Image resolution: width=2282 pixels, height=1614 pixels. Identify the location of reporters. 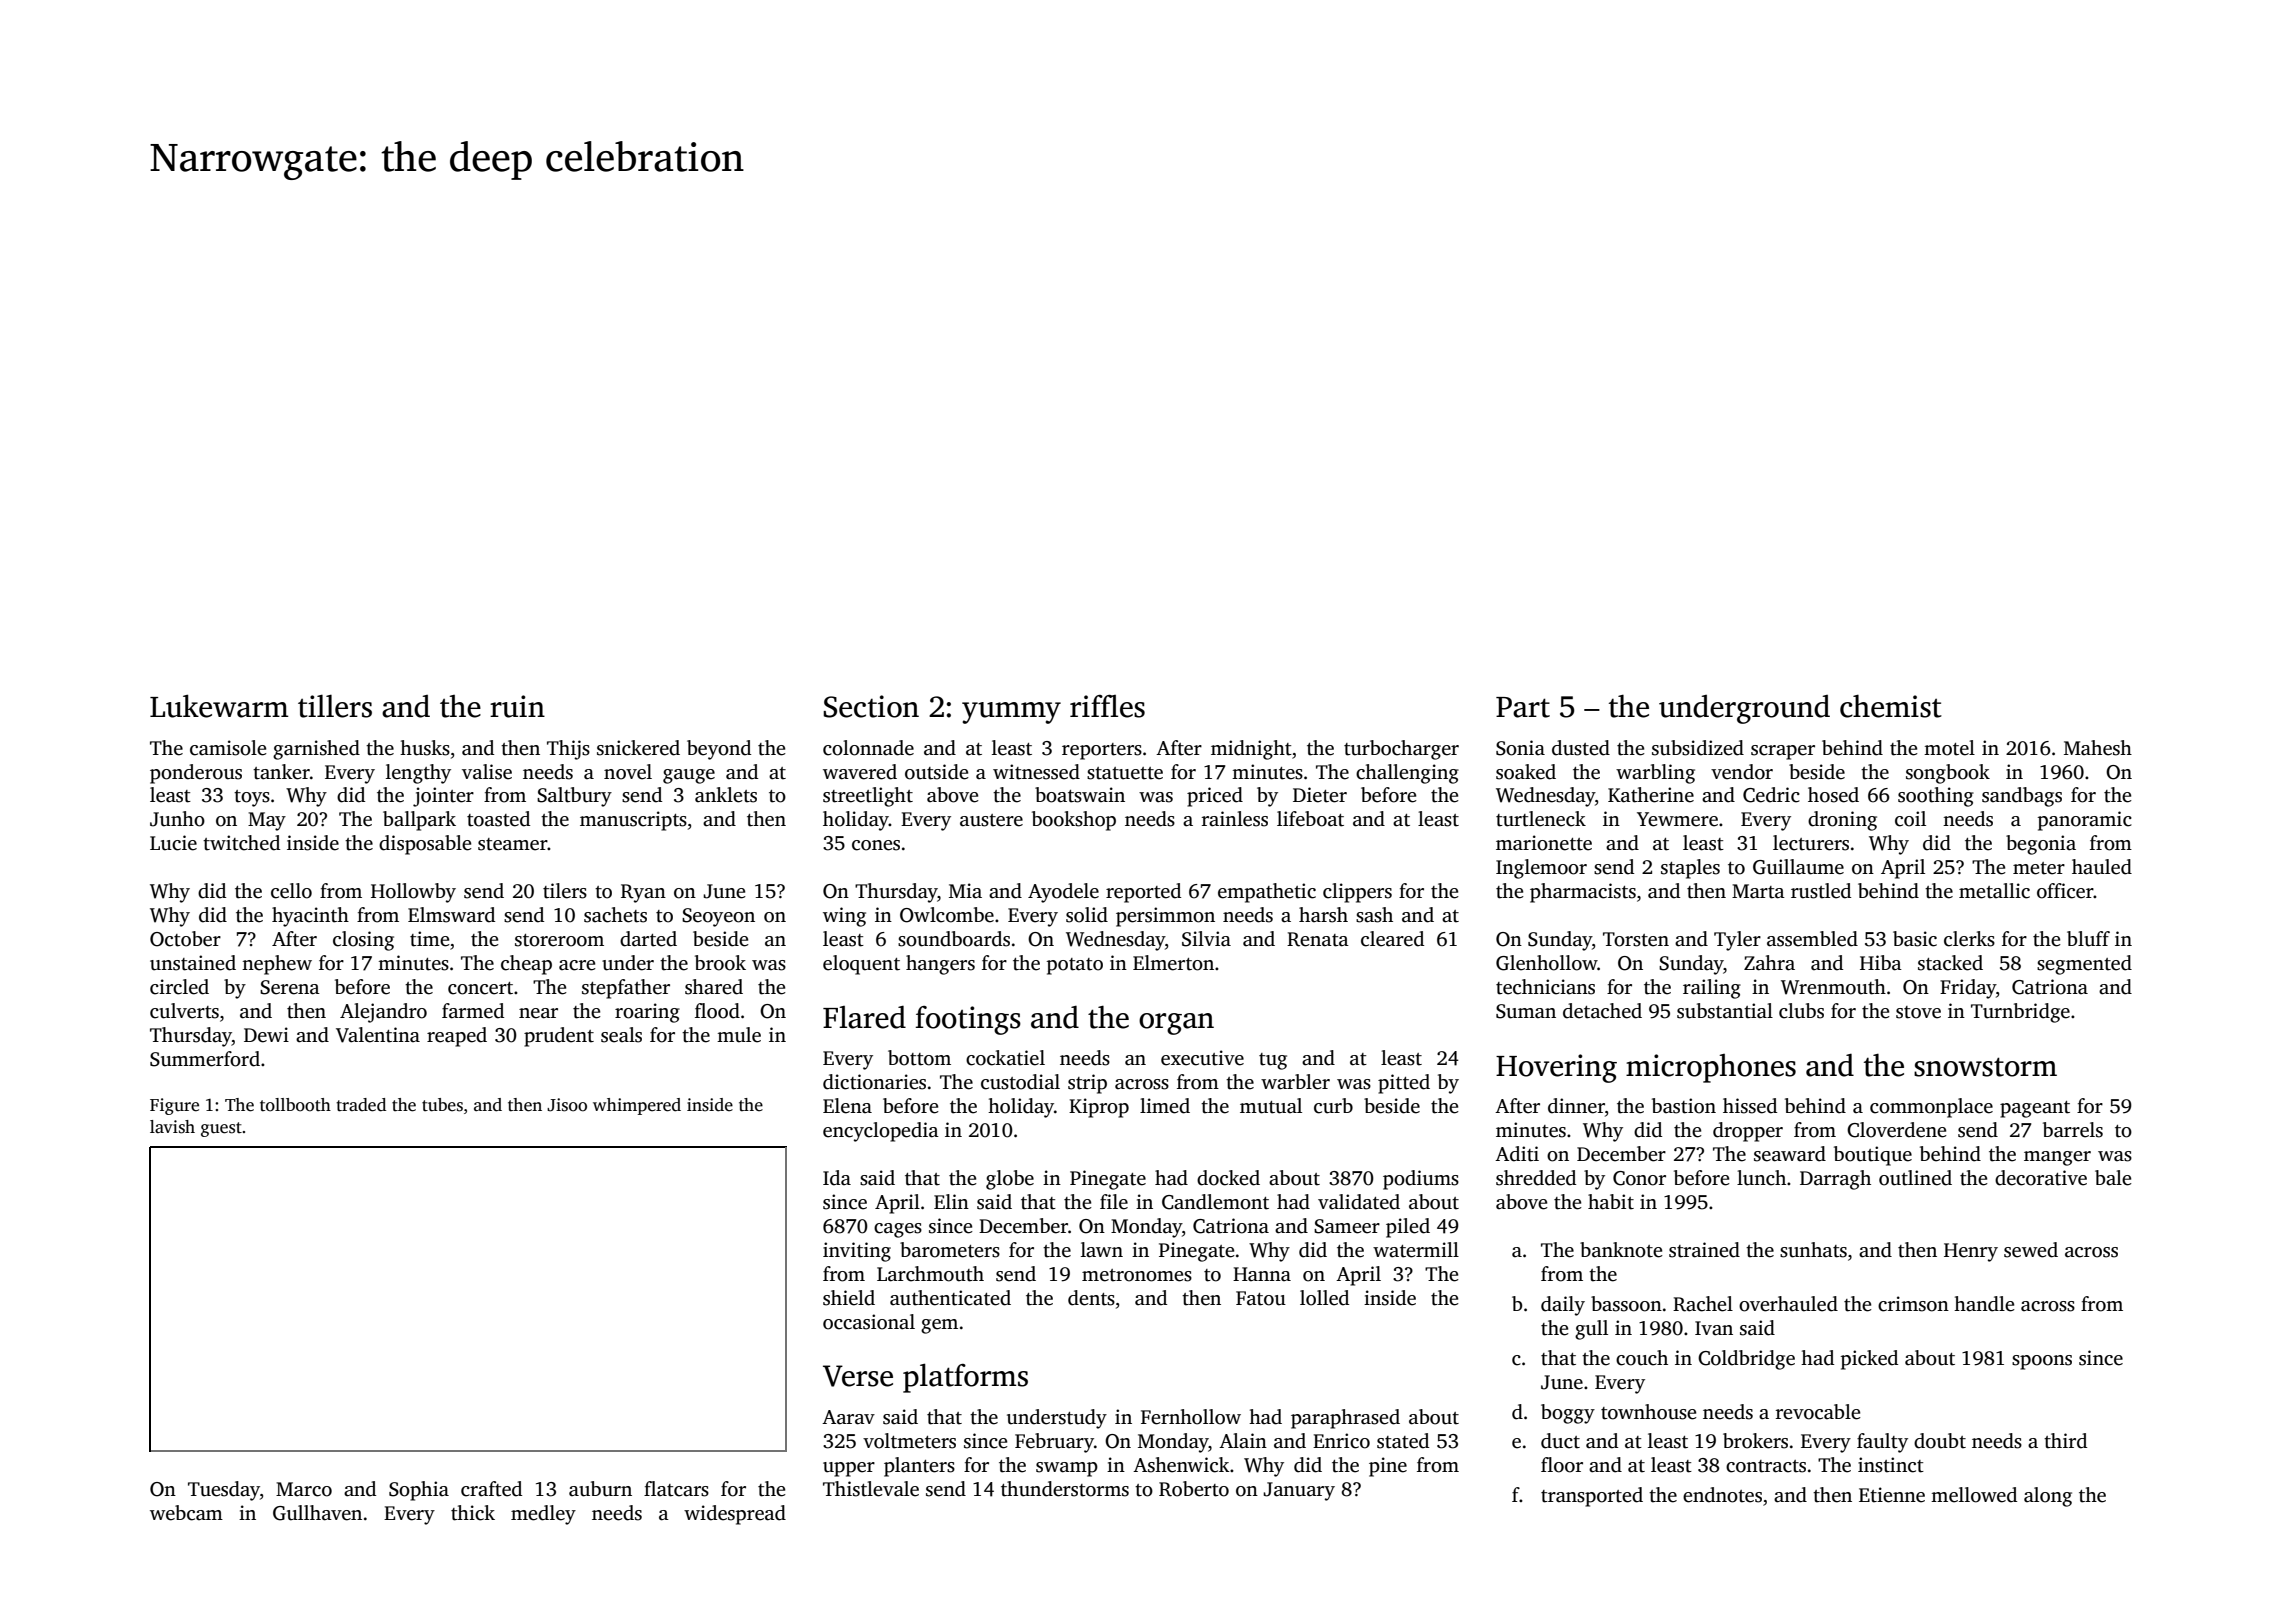
(1102, 751).
